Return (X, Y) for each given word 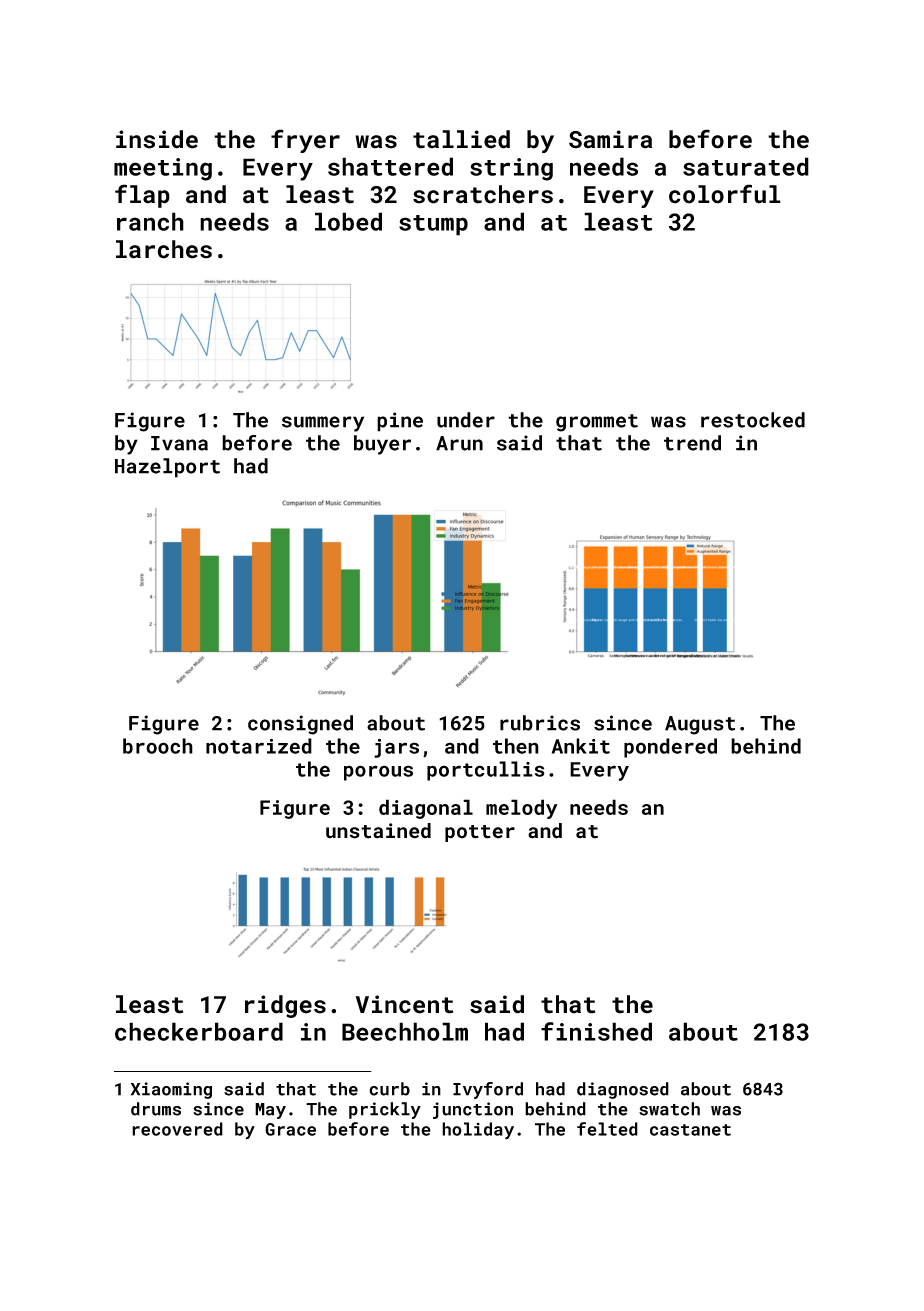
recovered (177, 1129)
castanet (690, 1130)
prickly (385, 1110)
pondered (670, 748)
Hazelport (167, 468)
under (466, 420)
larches (164, 249)
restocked (753, 420)
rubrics (540, 723)
